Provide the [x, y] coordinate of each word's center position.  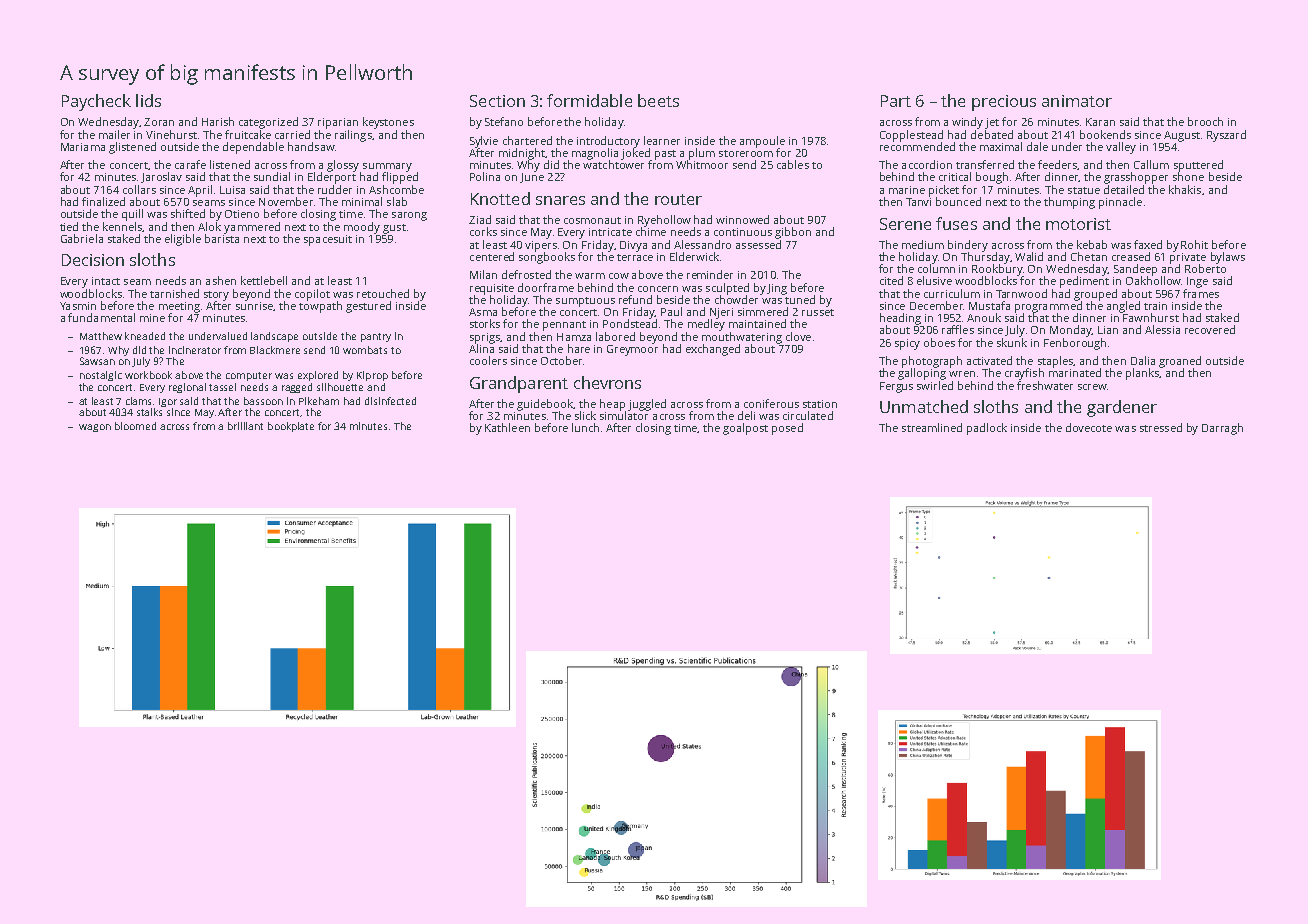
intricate [610, 232]
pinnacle [1120, 203]
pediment [1084, 282]
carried [292, 134]
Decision [93, 260]
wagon [95, 428]
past [665, 155]
